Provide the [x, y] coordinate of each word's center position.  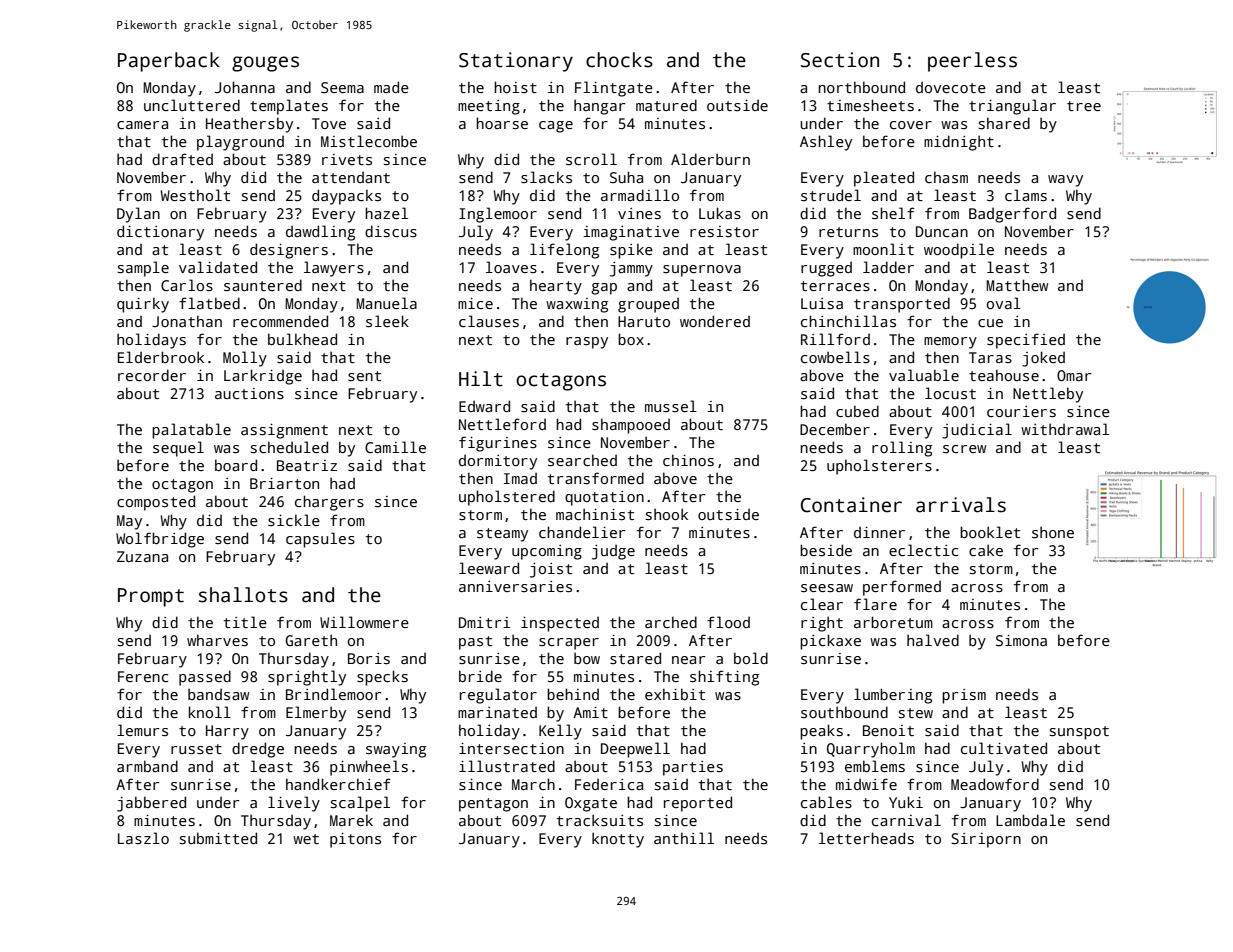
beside [826, 550]
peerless [972, 62]
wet [306, 839]
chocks [619, 60]
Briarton [284, 483]
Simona [1021, 640]
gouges [265, 64]
